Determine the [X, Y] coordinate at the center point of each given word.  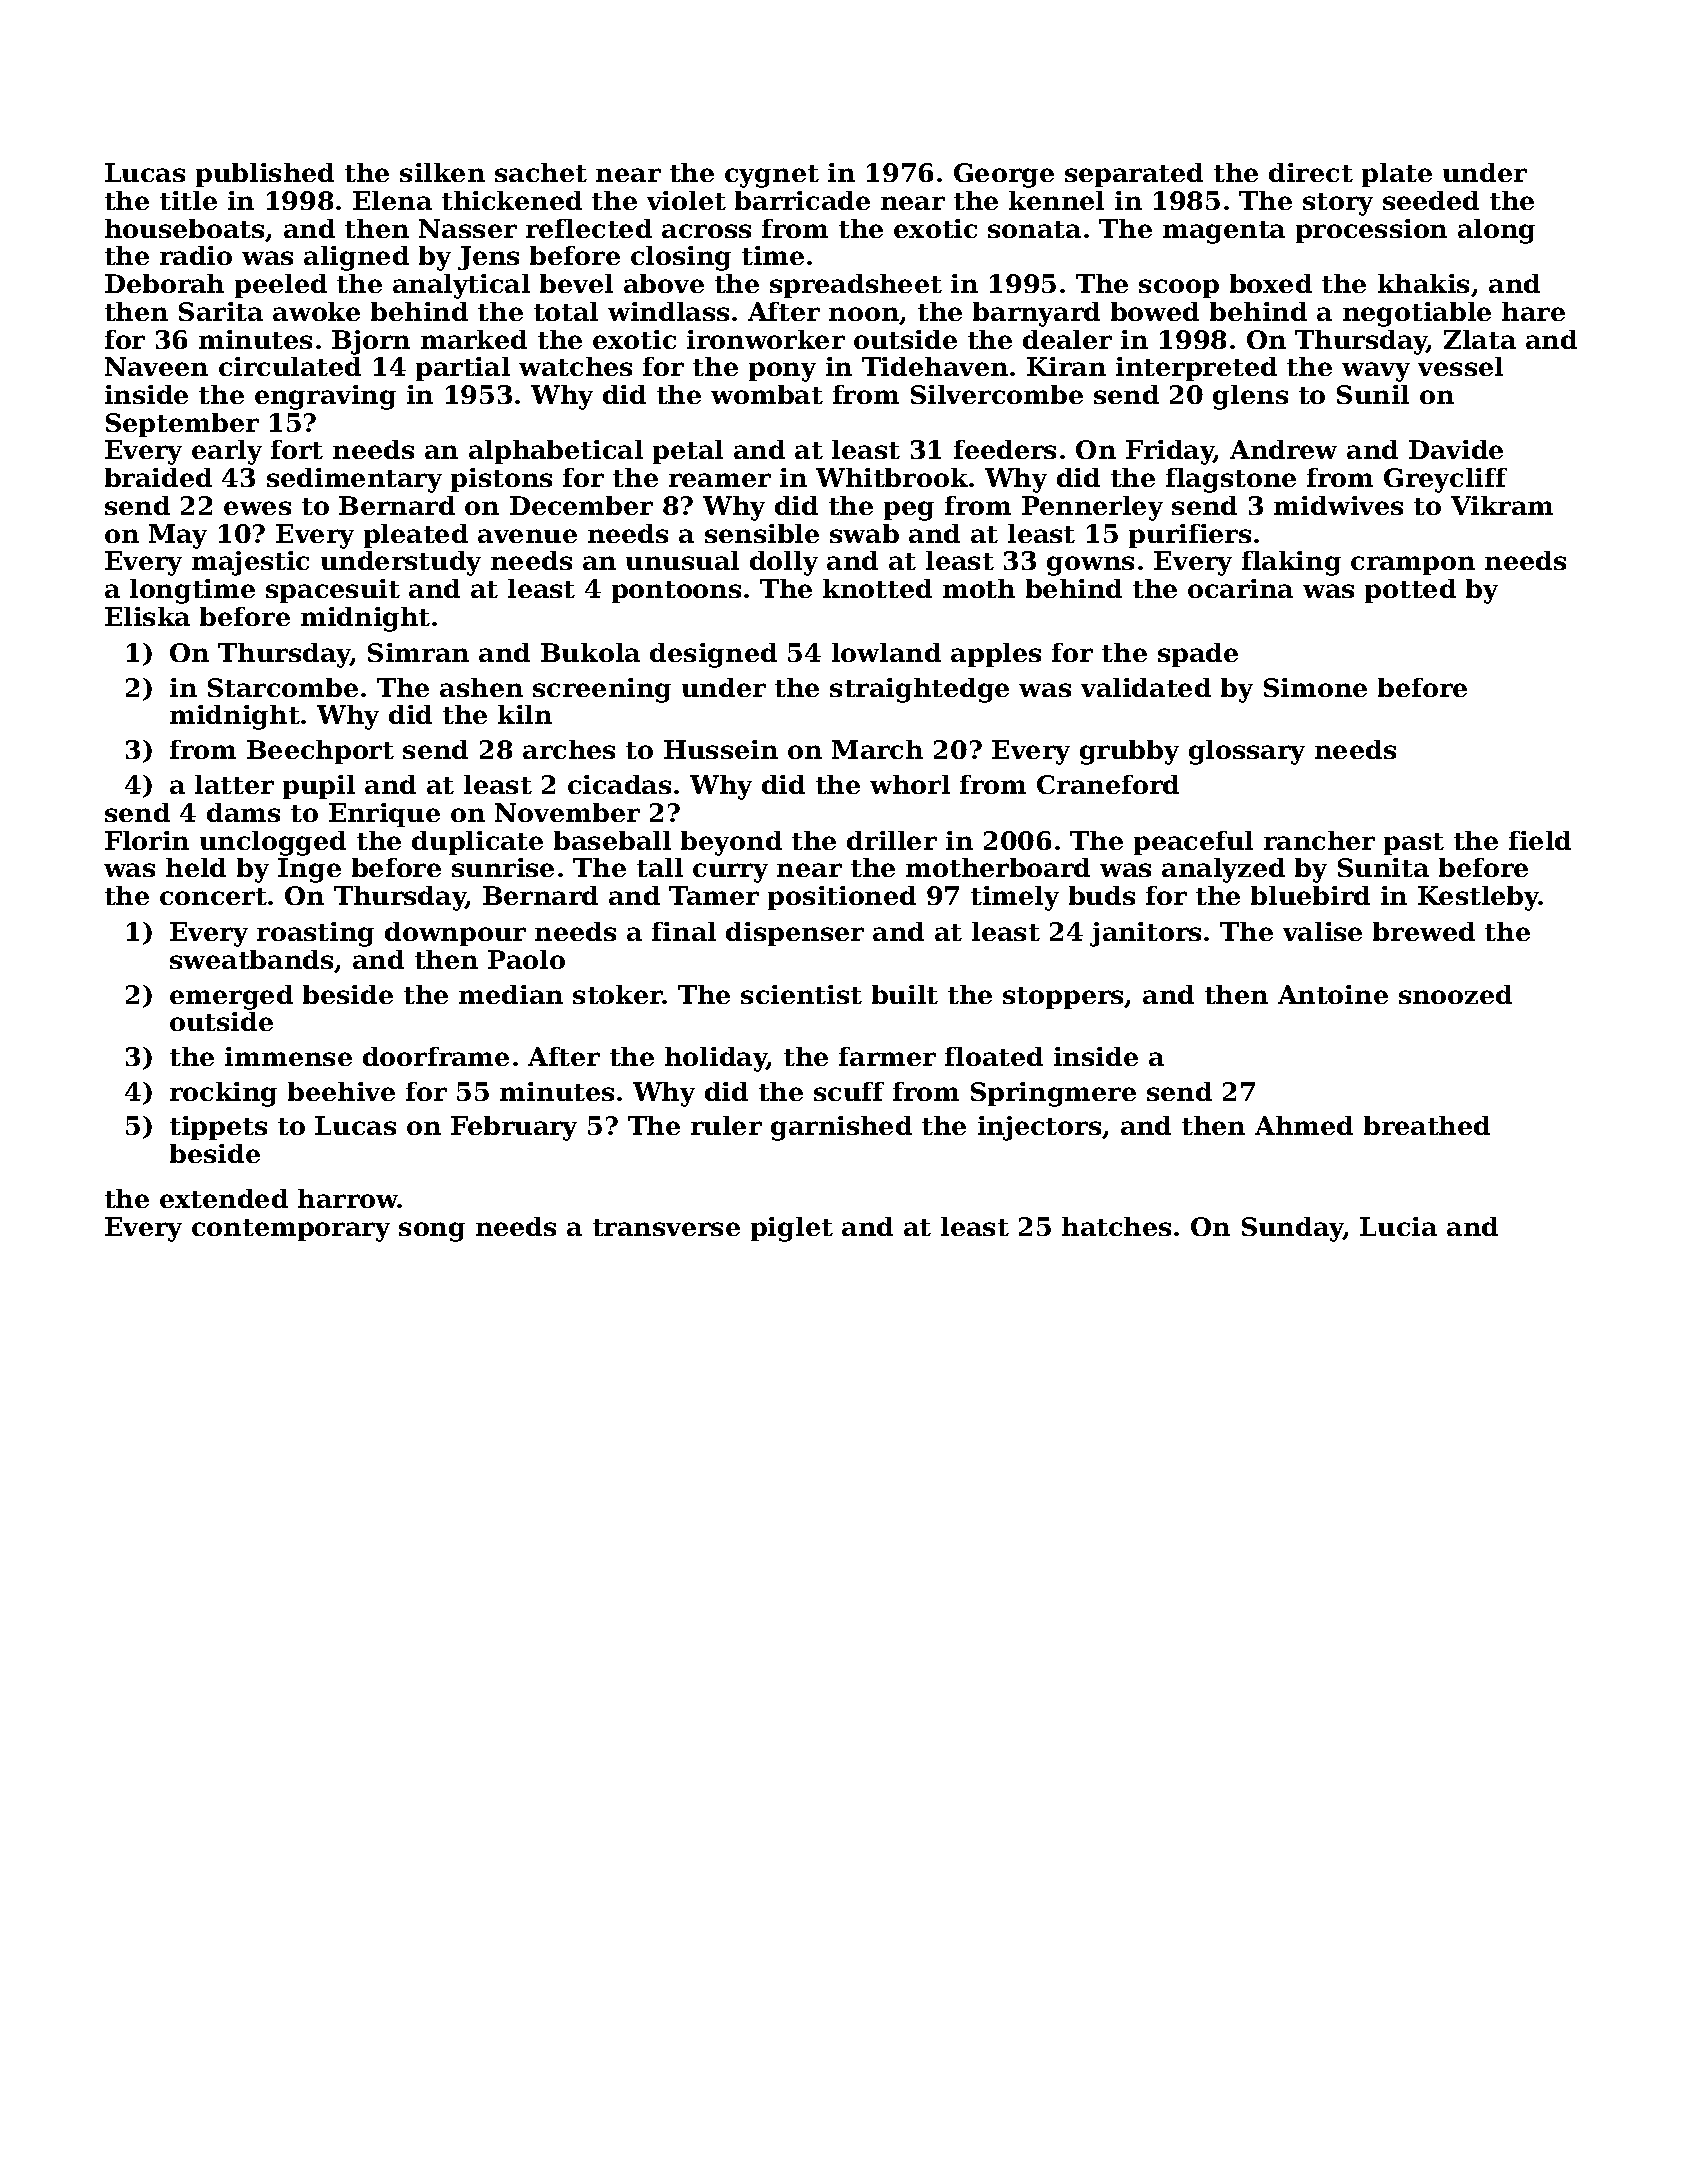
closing [681, 258]
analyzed [1223, 870]
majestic [250, 563]
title [188, 200]
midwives [1338, 505]
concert [213, 896]
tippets [218, 1128]
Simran [418, 652]
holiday [716, 1059]
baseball [612, 840]
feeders [1005, 449]
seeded [1431, 200]
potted [1410, 591]
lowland [886, 652]
